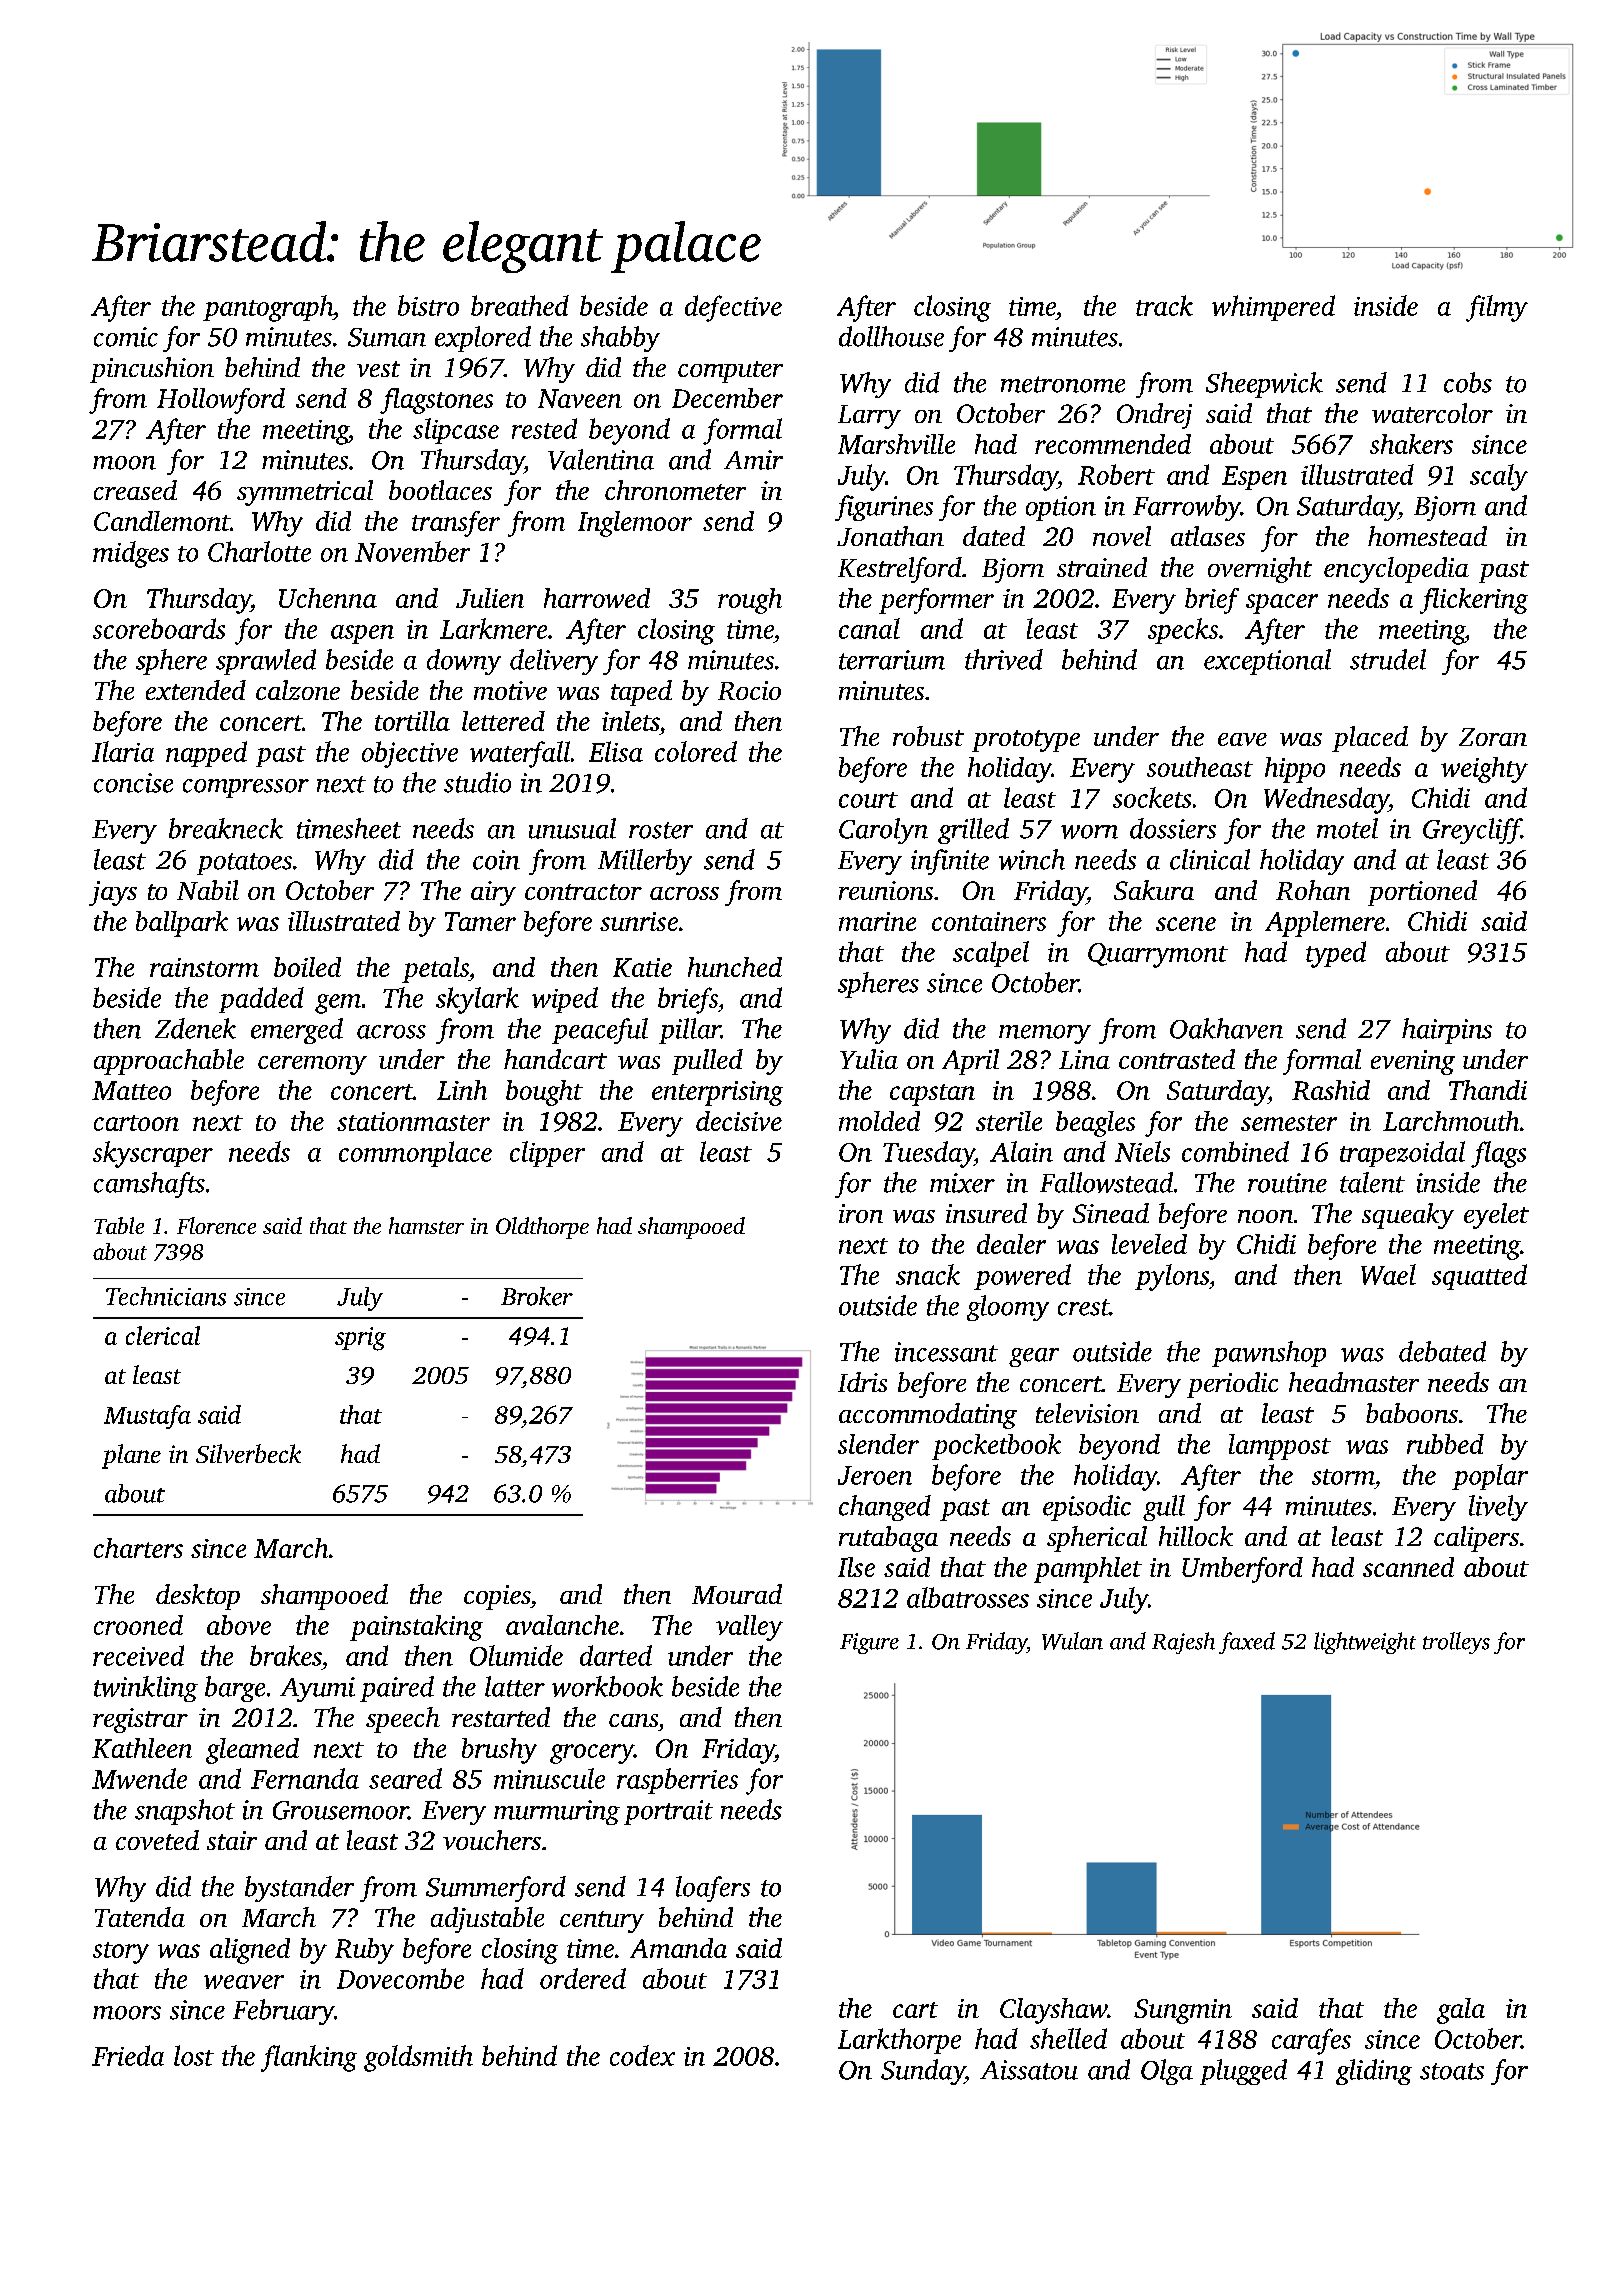 The height and width of the screenshot is (2292, 1620). Describe the element at coordinates (1152, 797) in the screenshot. I see `sockets` at that location.
